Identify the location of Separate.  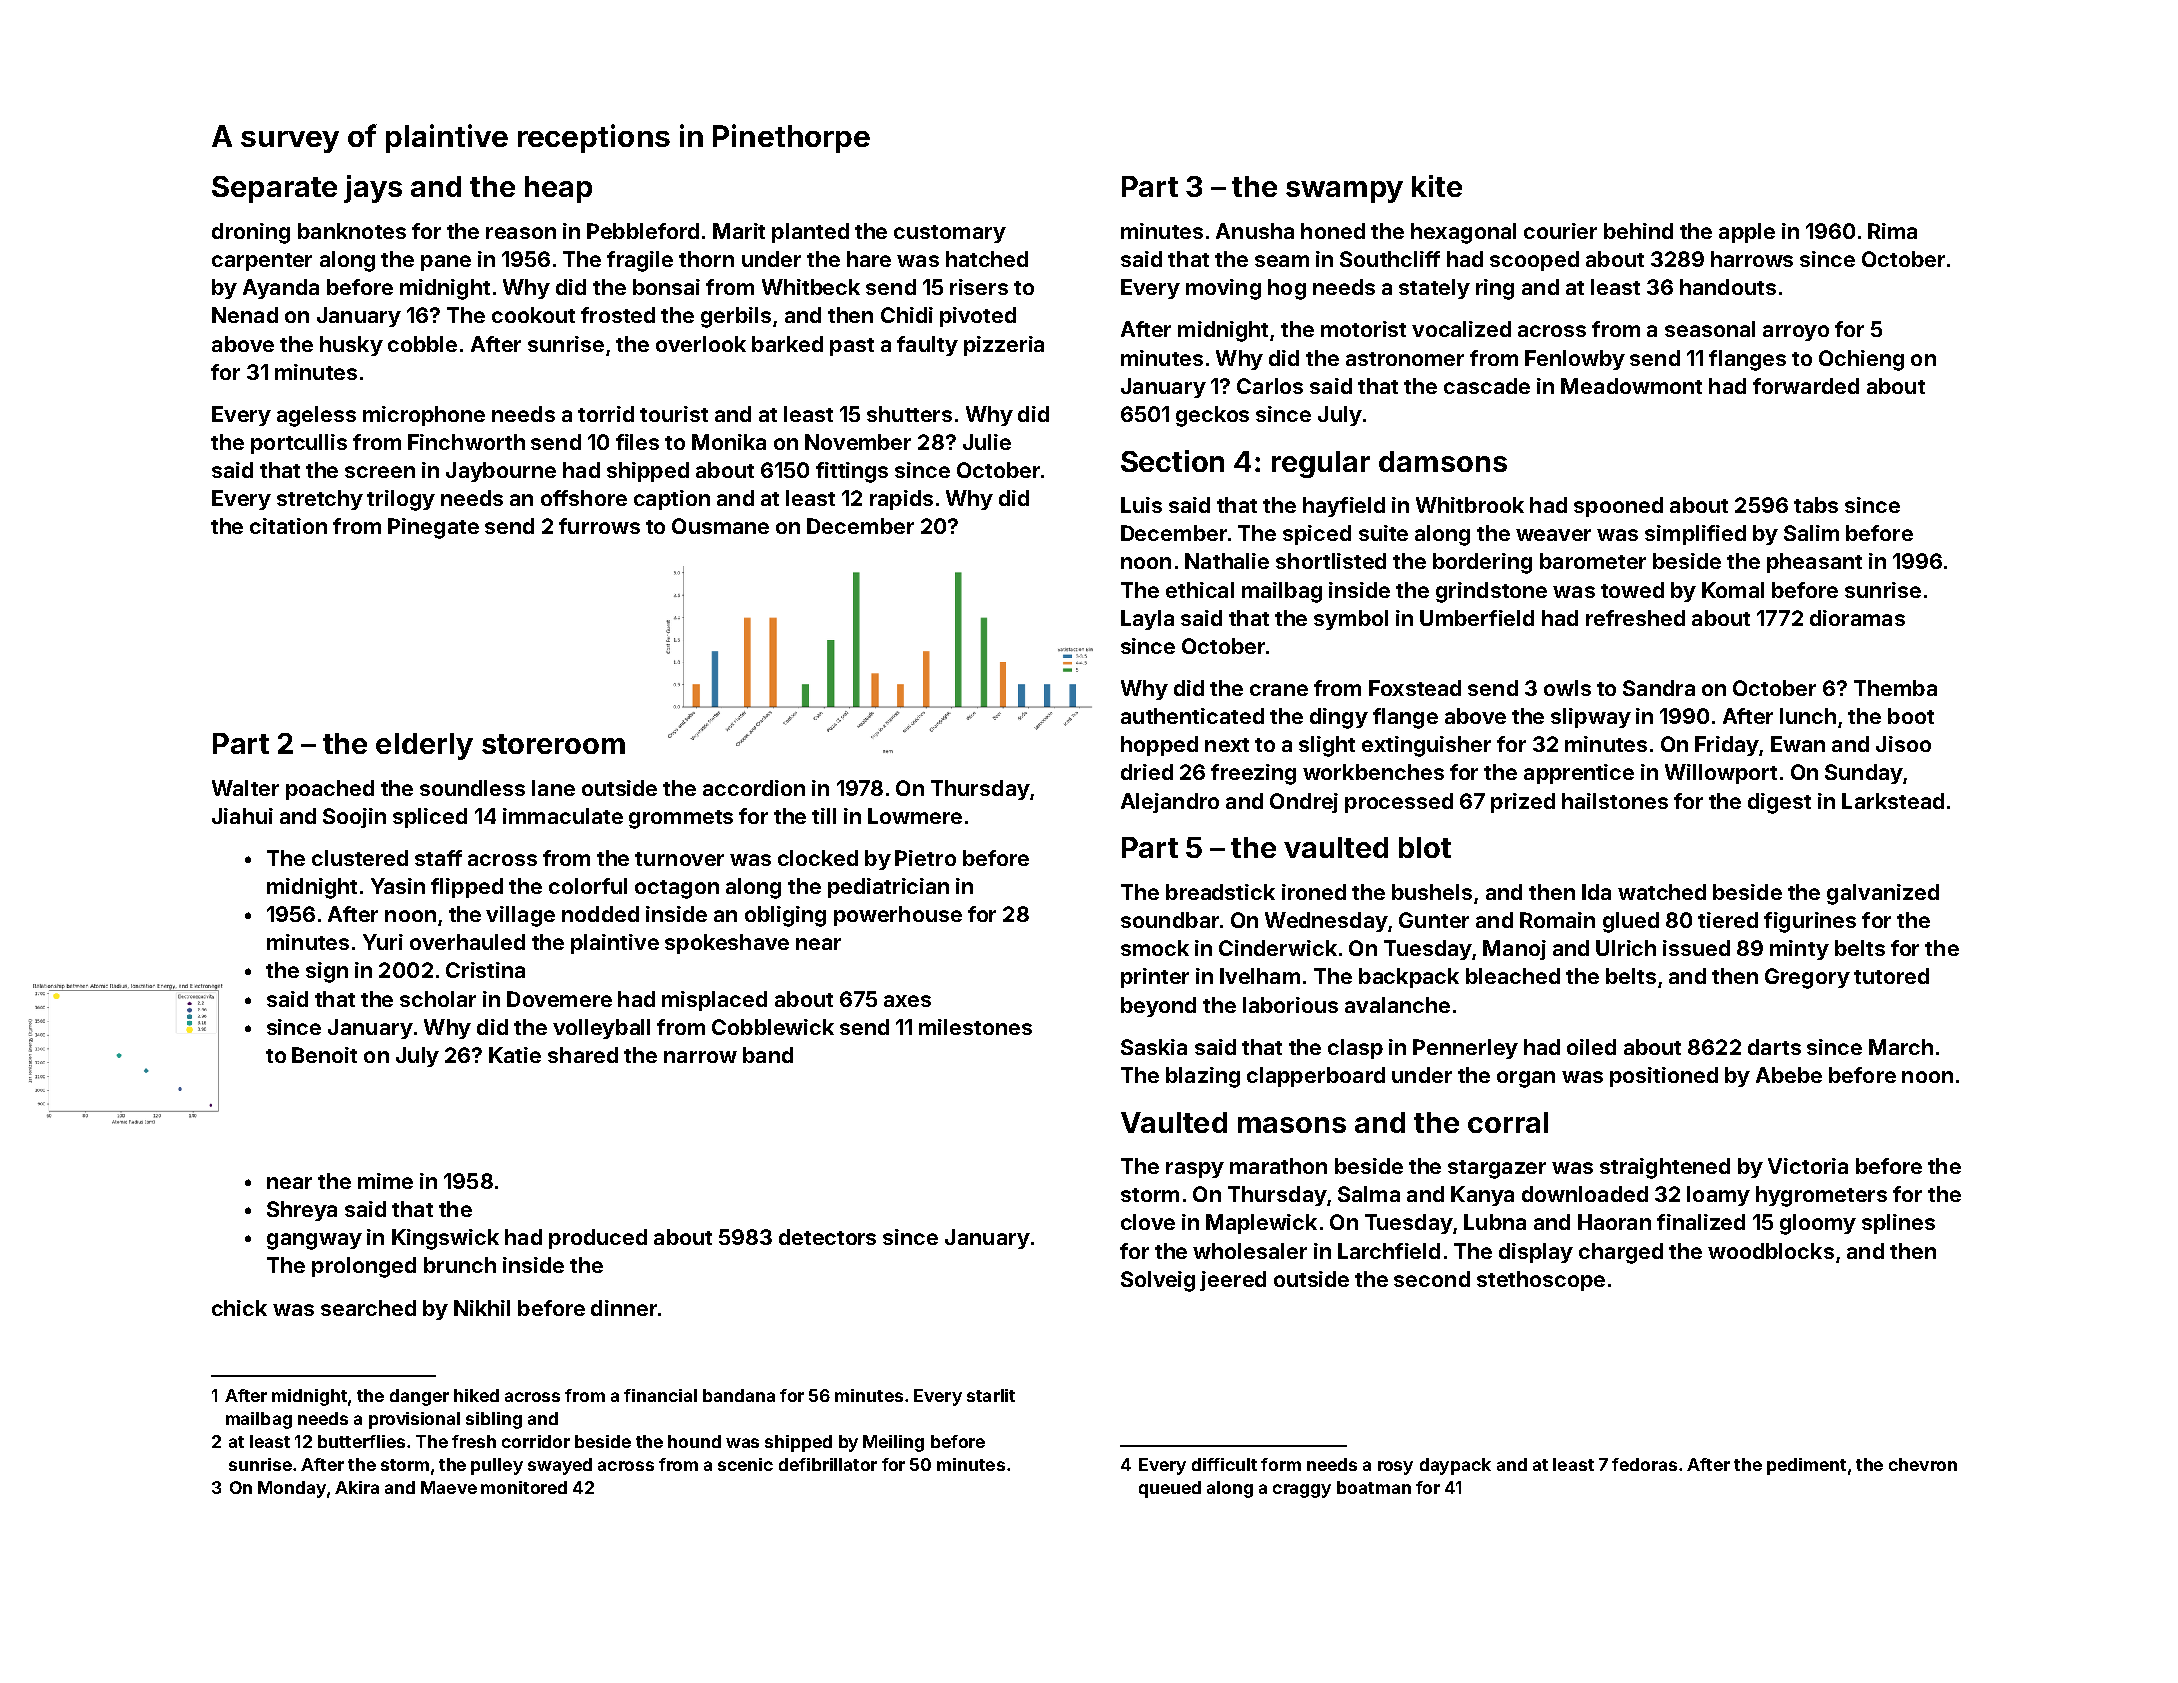
(274, 189).
